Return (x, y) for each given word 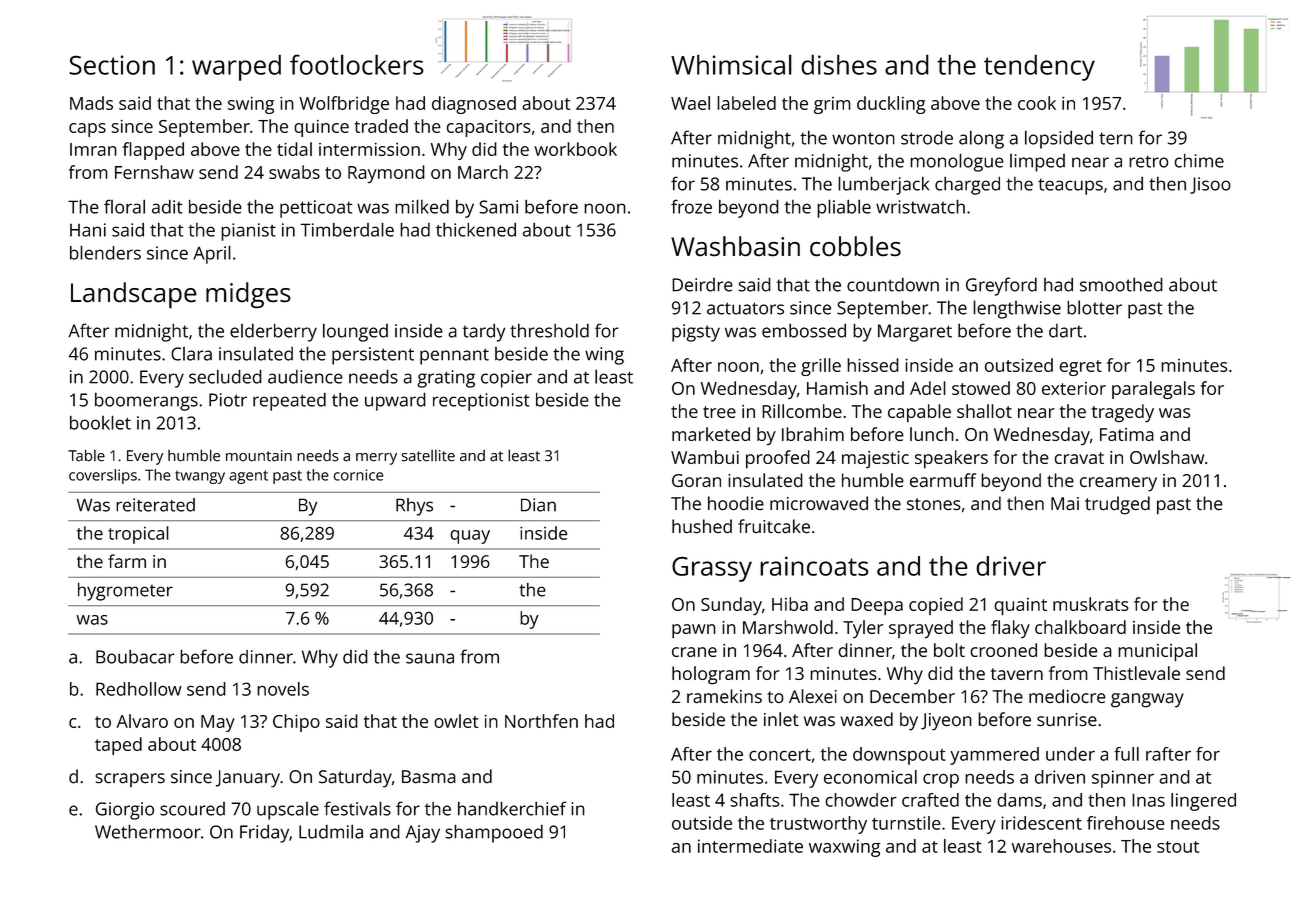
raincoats (814, 566)
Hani (88, 230)
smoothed (1121, 284)
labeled (746, 103)
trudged (1117, 505)
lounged (355, 332)
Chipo (296, 723)
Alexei (813, 696)
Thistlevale (1136, 673)
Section (112, 65)
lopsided (1059, 139)
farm (127, 561)
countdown (893, 284)
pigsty (696, 333)
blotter (1094, 307)
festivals (357, 808)
